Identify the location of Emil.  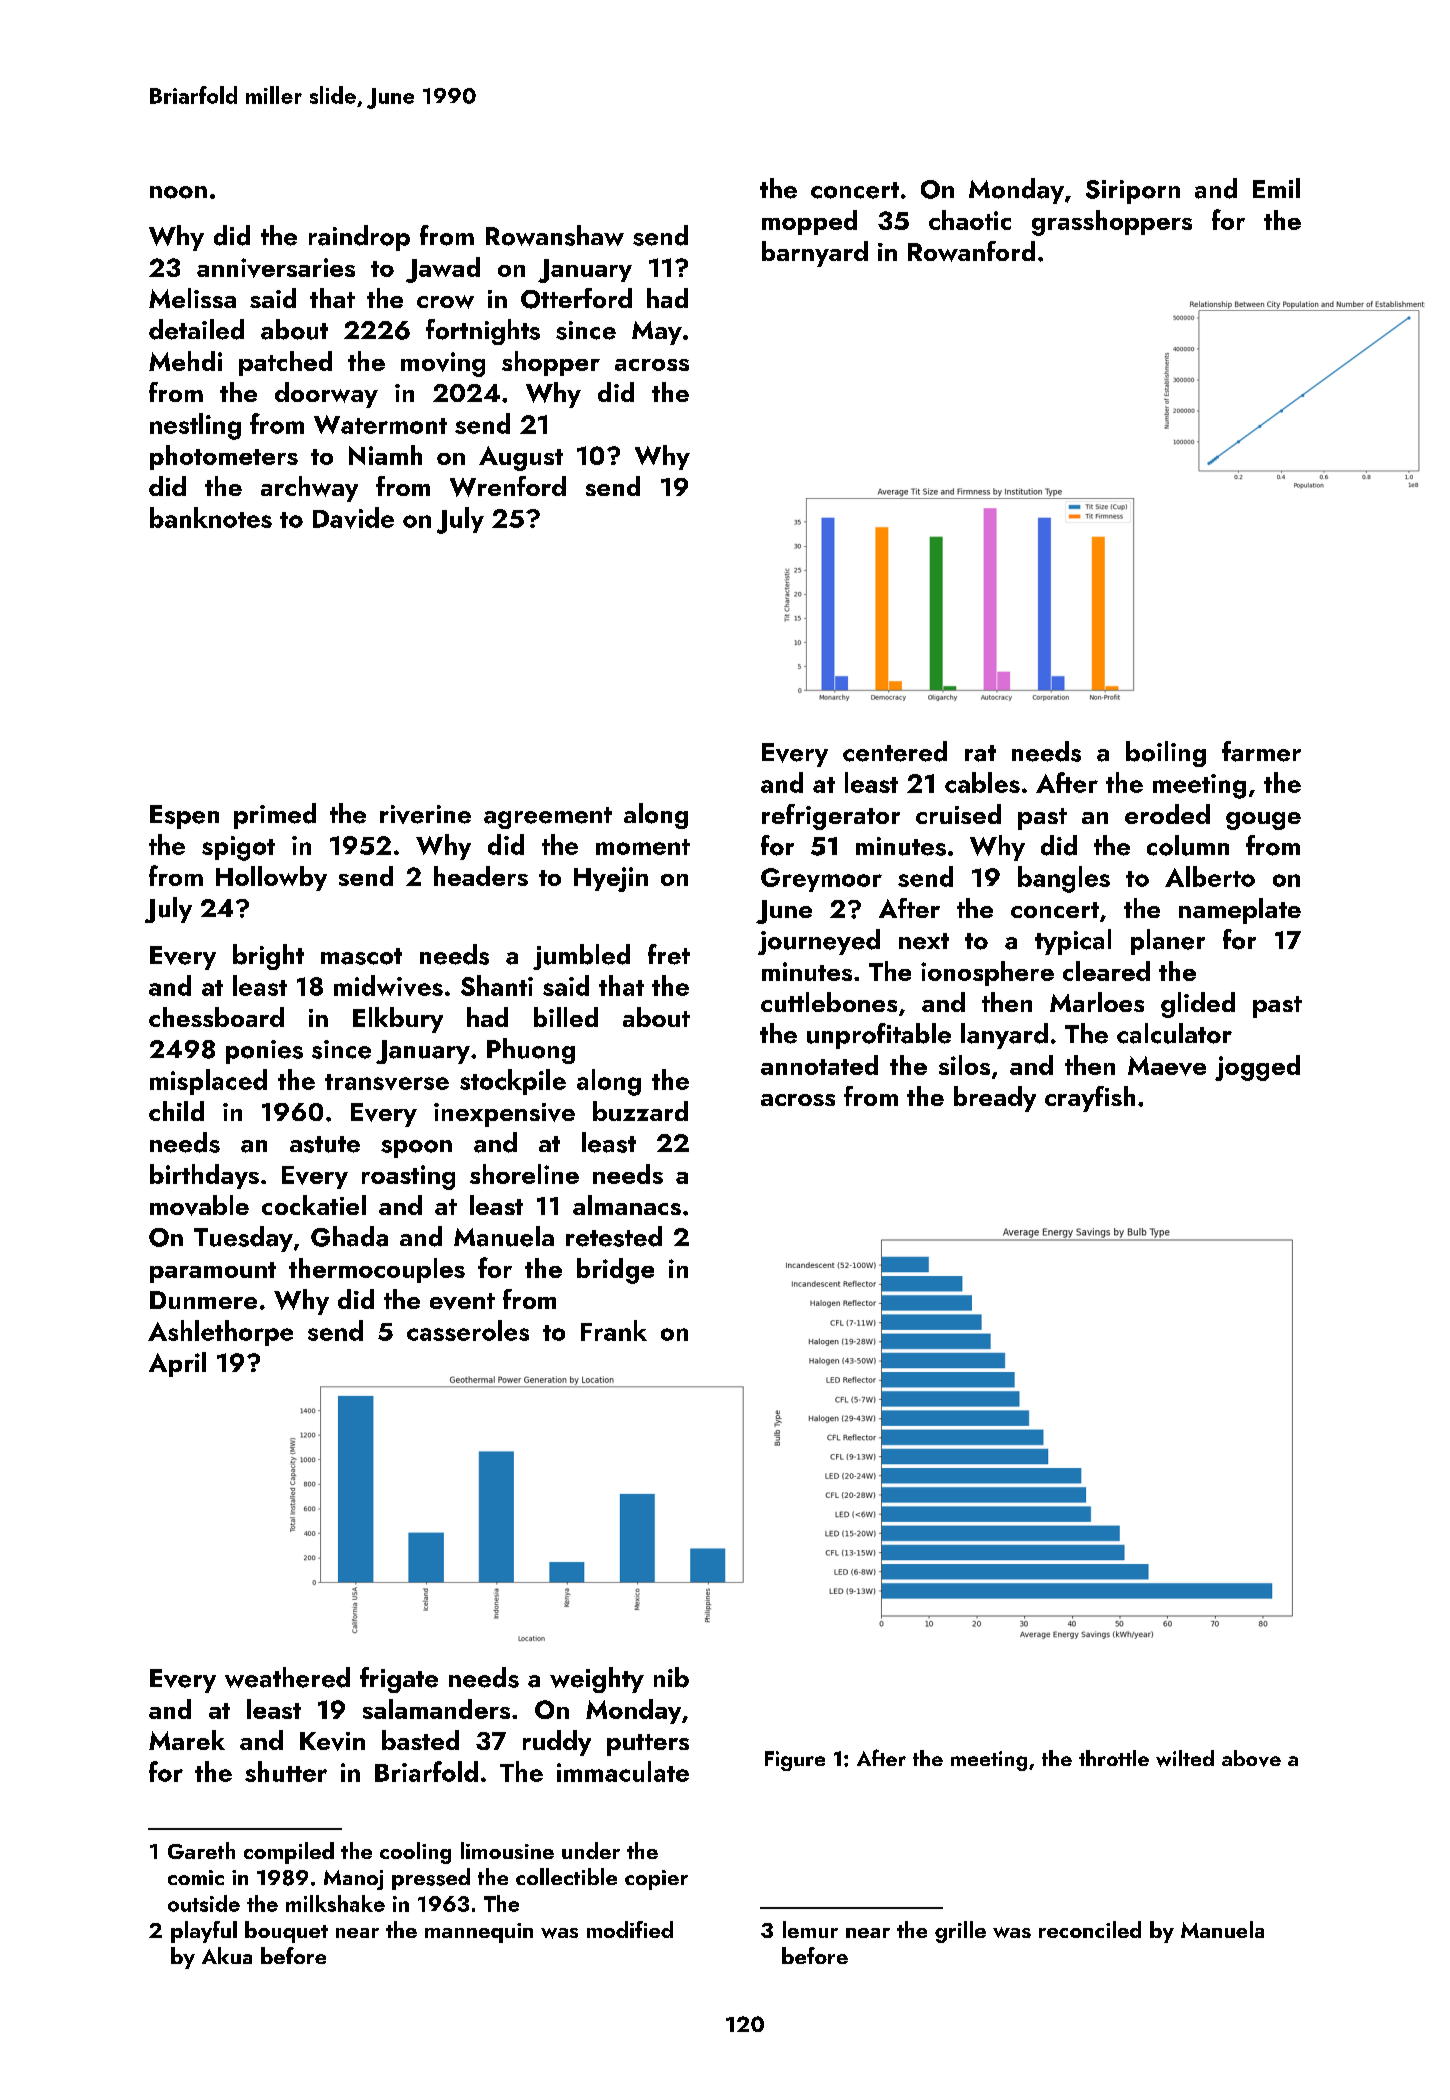
(1276, 188).
